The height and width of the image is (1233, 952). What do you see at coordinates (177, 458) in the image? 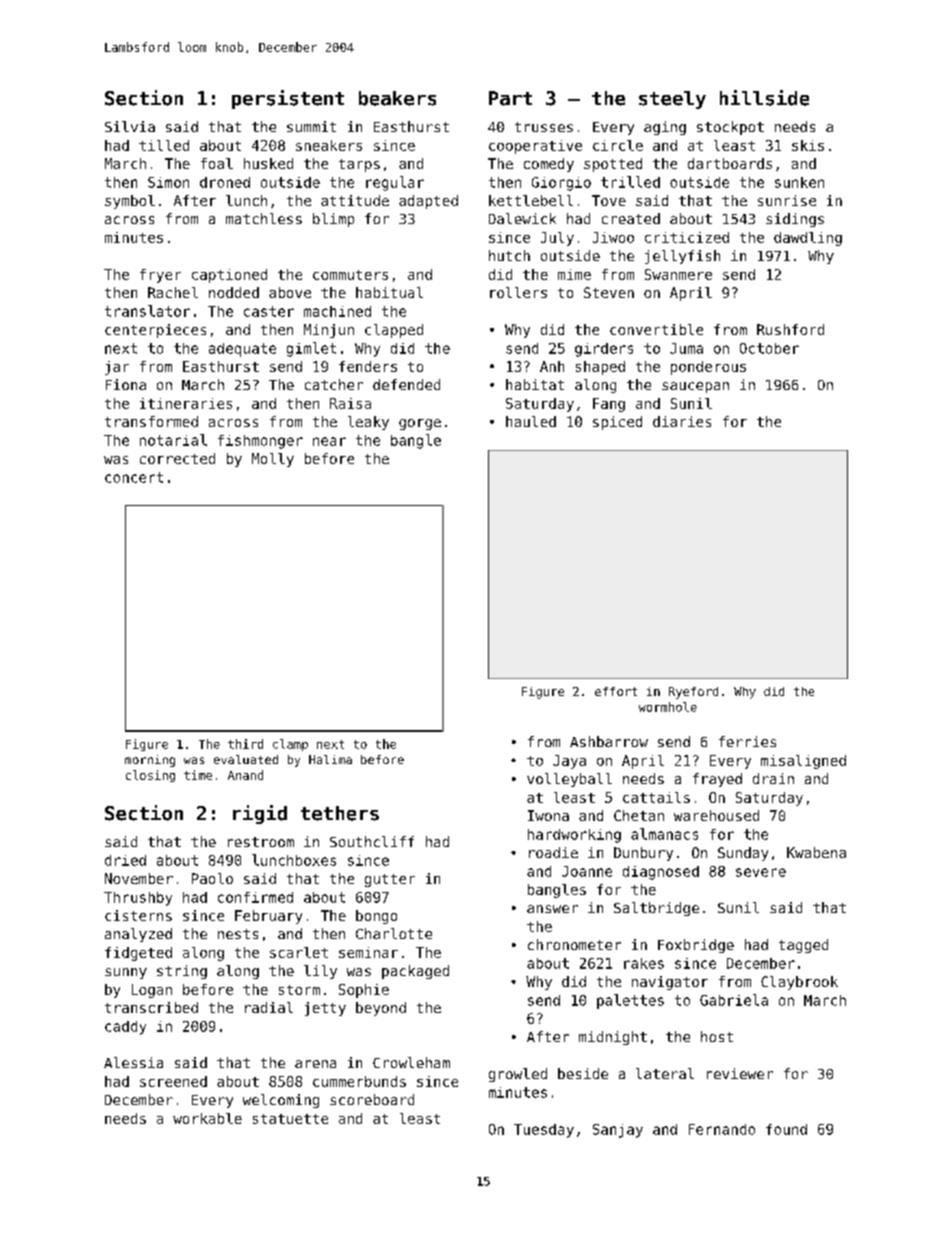
I see `corrected` at bounding box center [177, 458].
